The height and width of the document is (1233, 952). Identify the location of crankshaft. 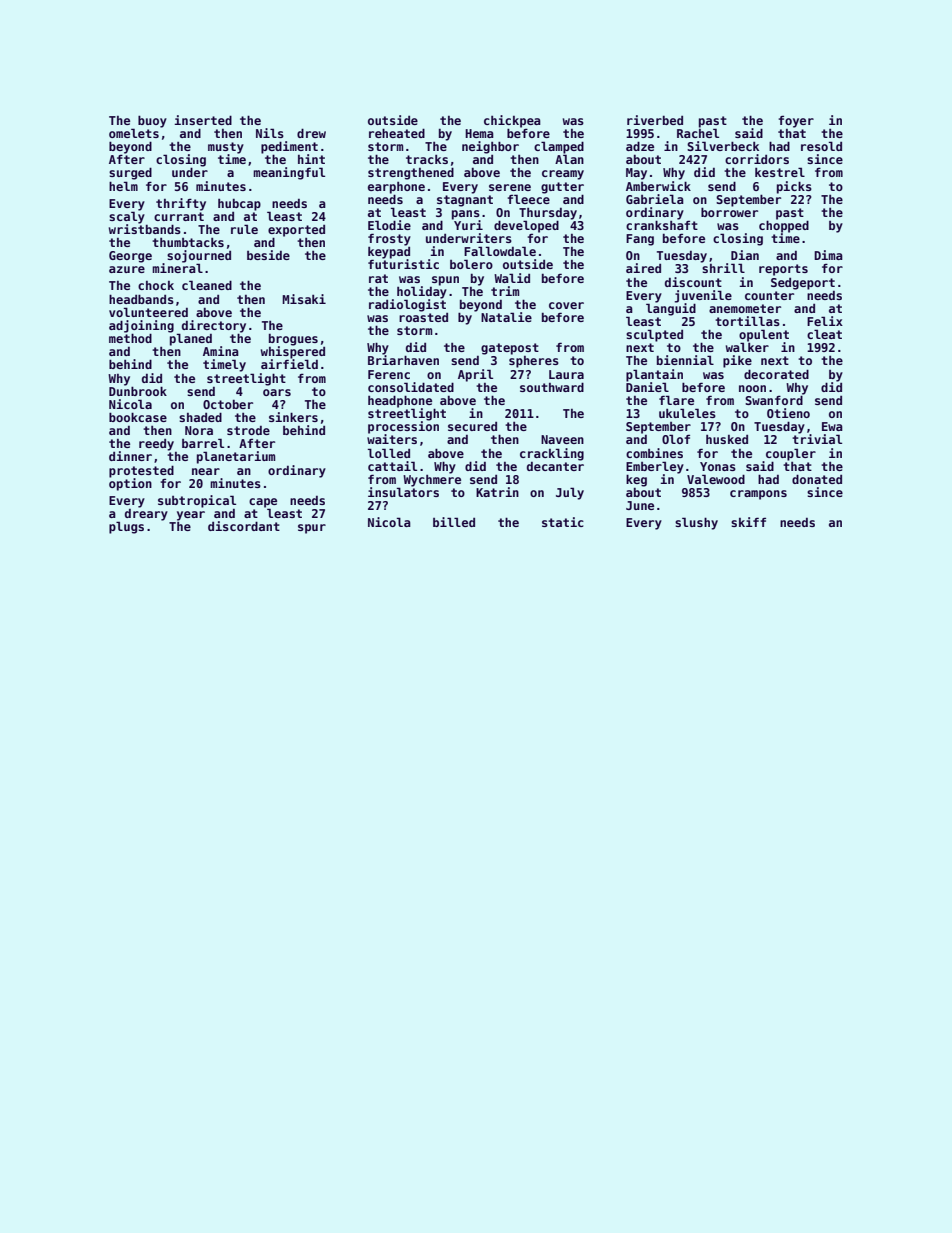
(662, 225).
